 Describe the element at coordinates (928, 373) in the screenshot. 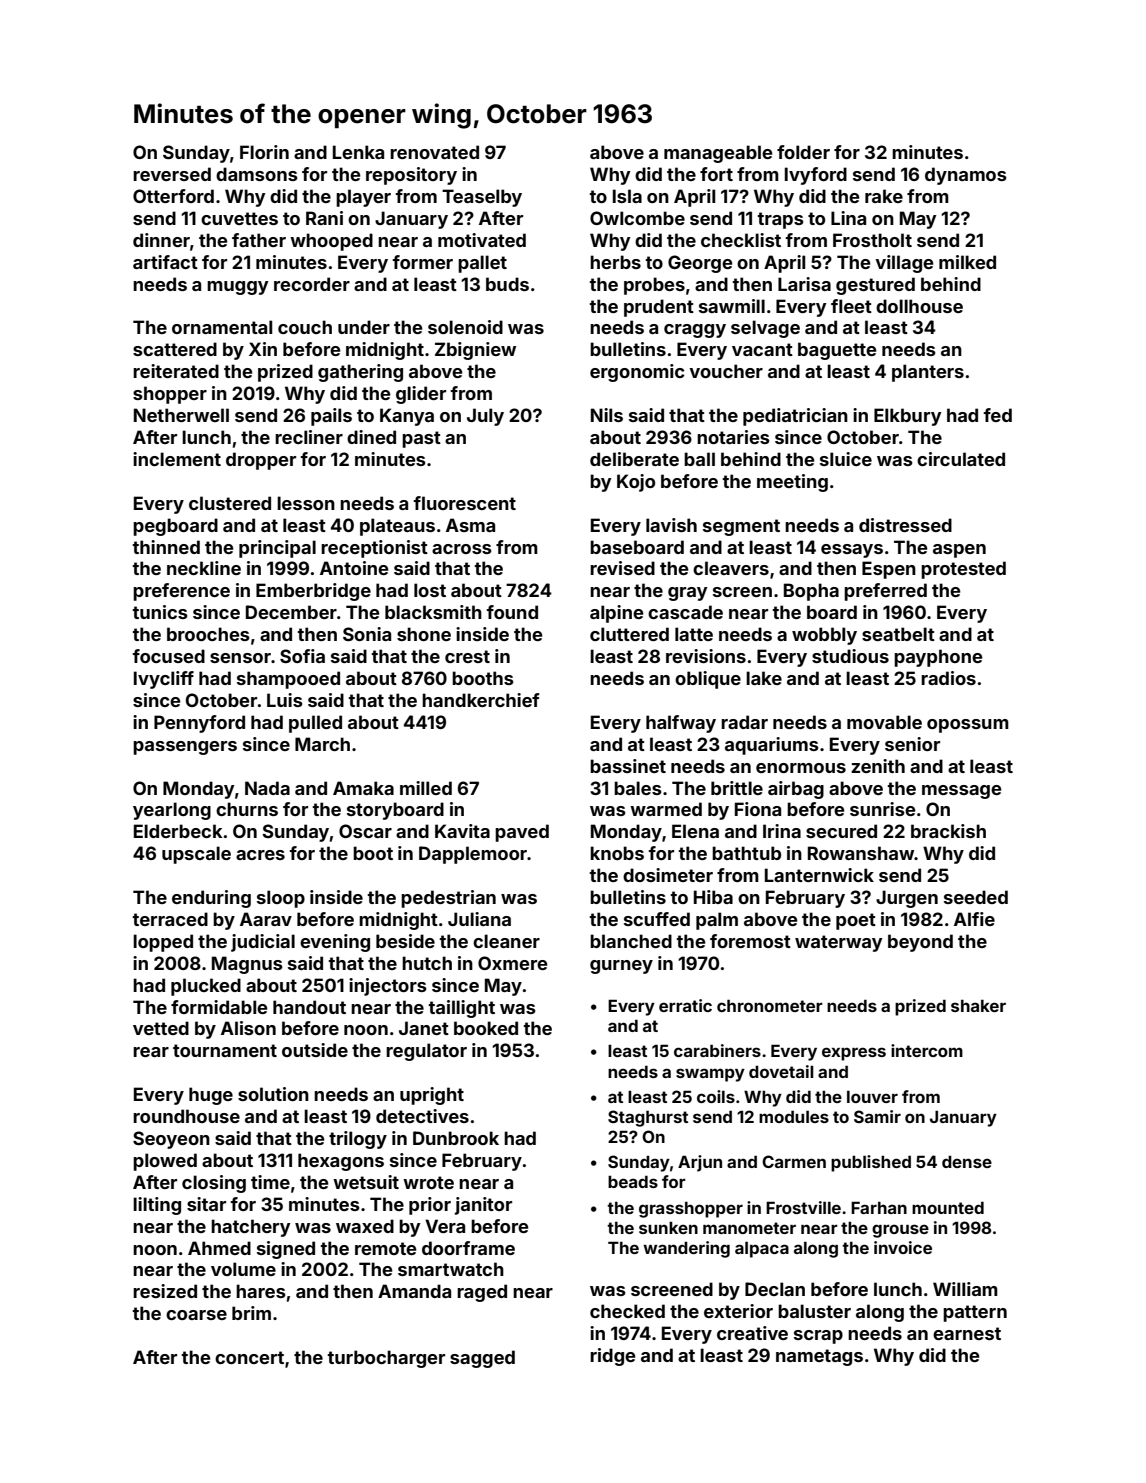

I see `planters` at that location.
